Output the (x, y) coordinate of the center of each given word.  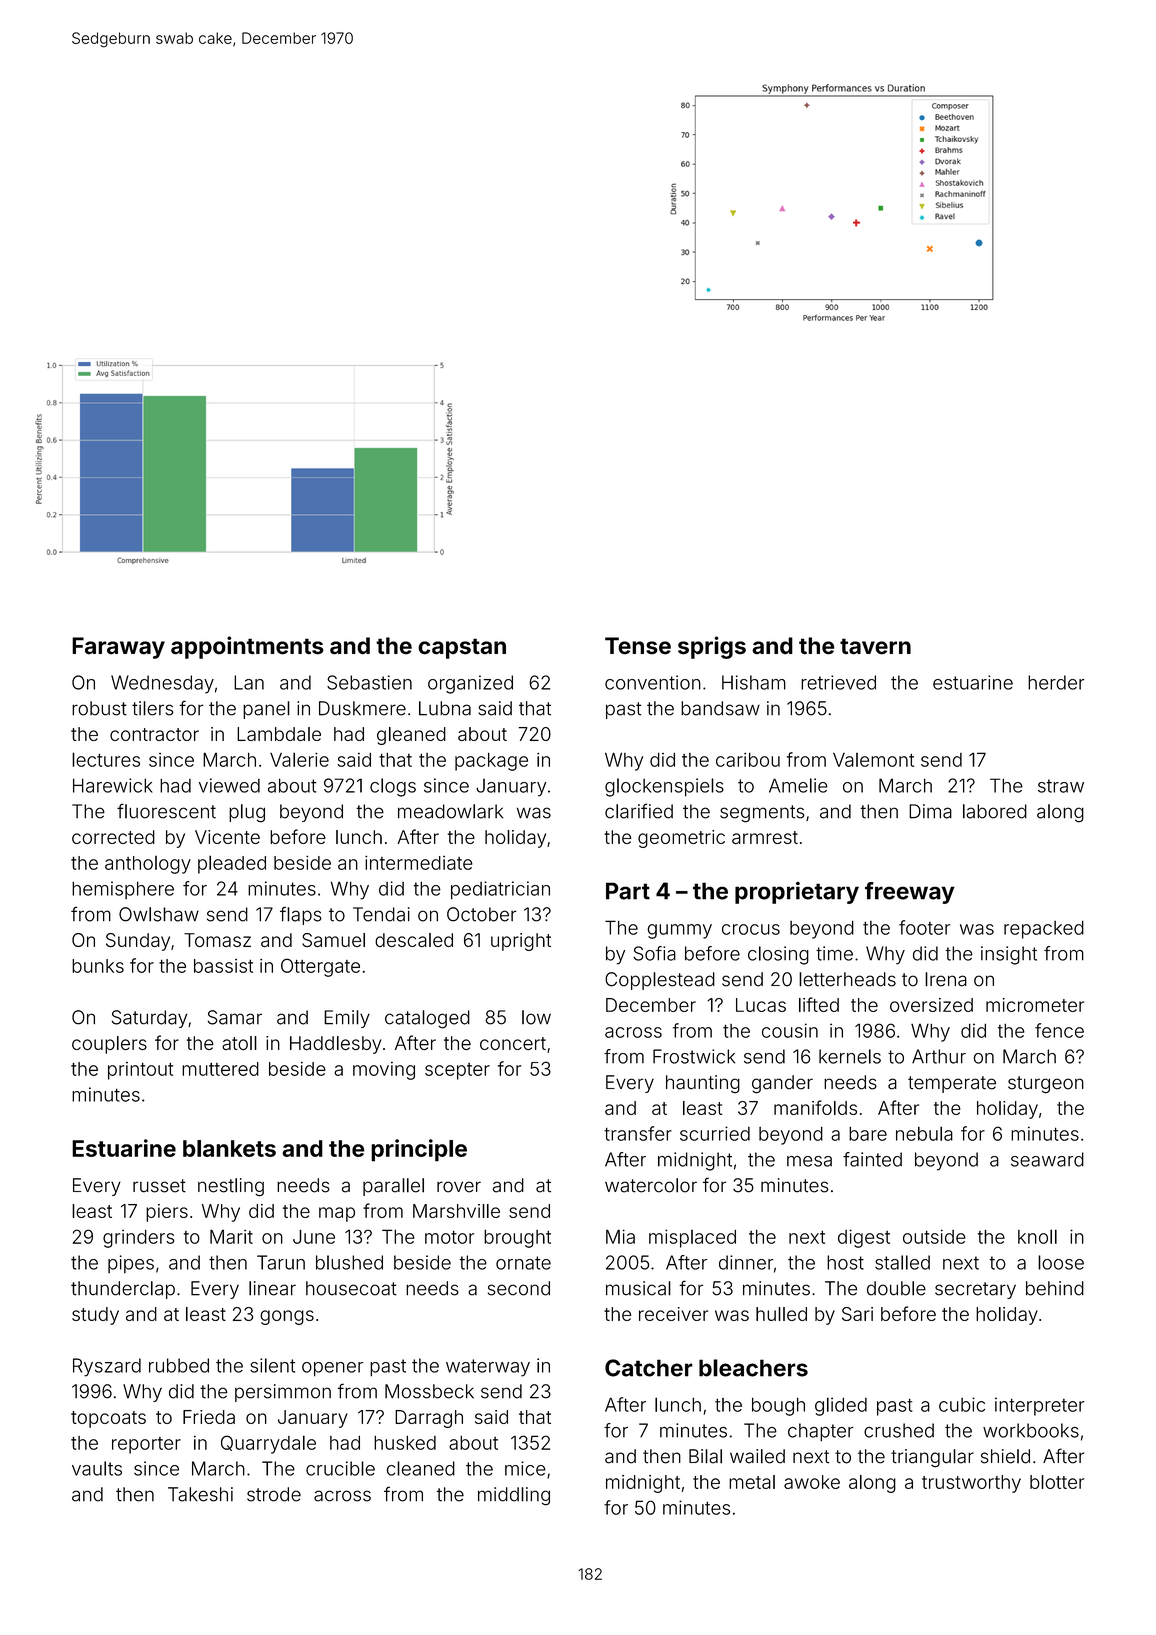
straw (1061, 786)
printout (140, 1071)
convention (653, 682)
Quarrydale (268, 1444)
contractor (154, 734)
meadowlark (450, 811)
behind (1055, 1288)
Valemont (873, 760)
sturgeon (1046, 1085)
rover (459, 1187)
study (95, 1316)
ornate (523, 1263)
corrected (113, 837)
